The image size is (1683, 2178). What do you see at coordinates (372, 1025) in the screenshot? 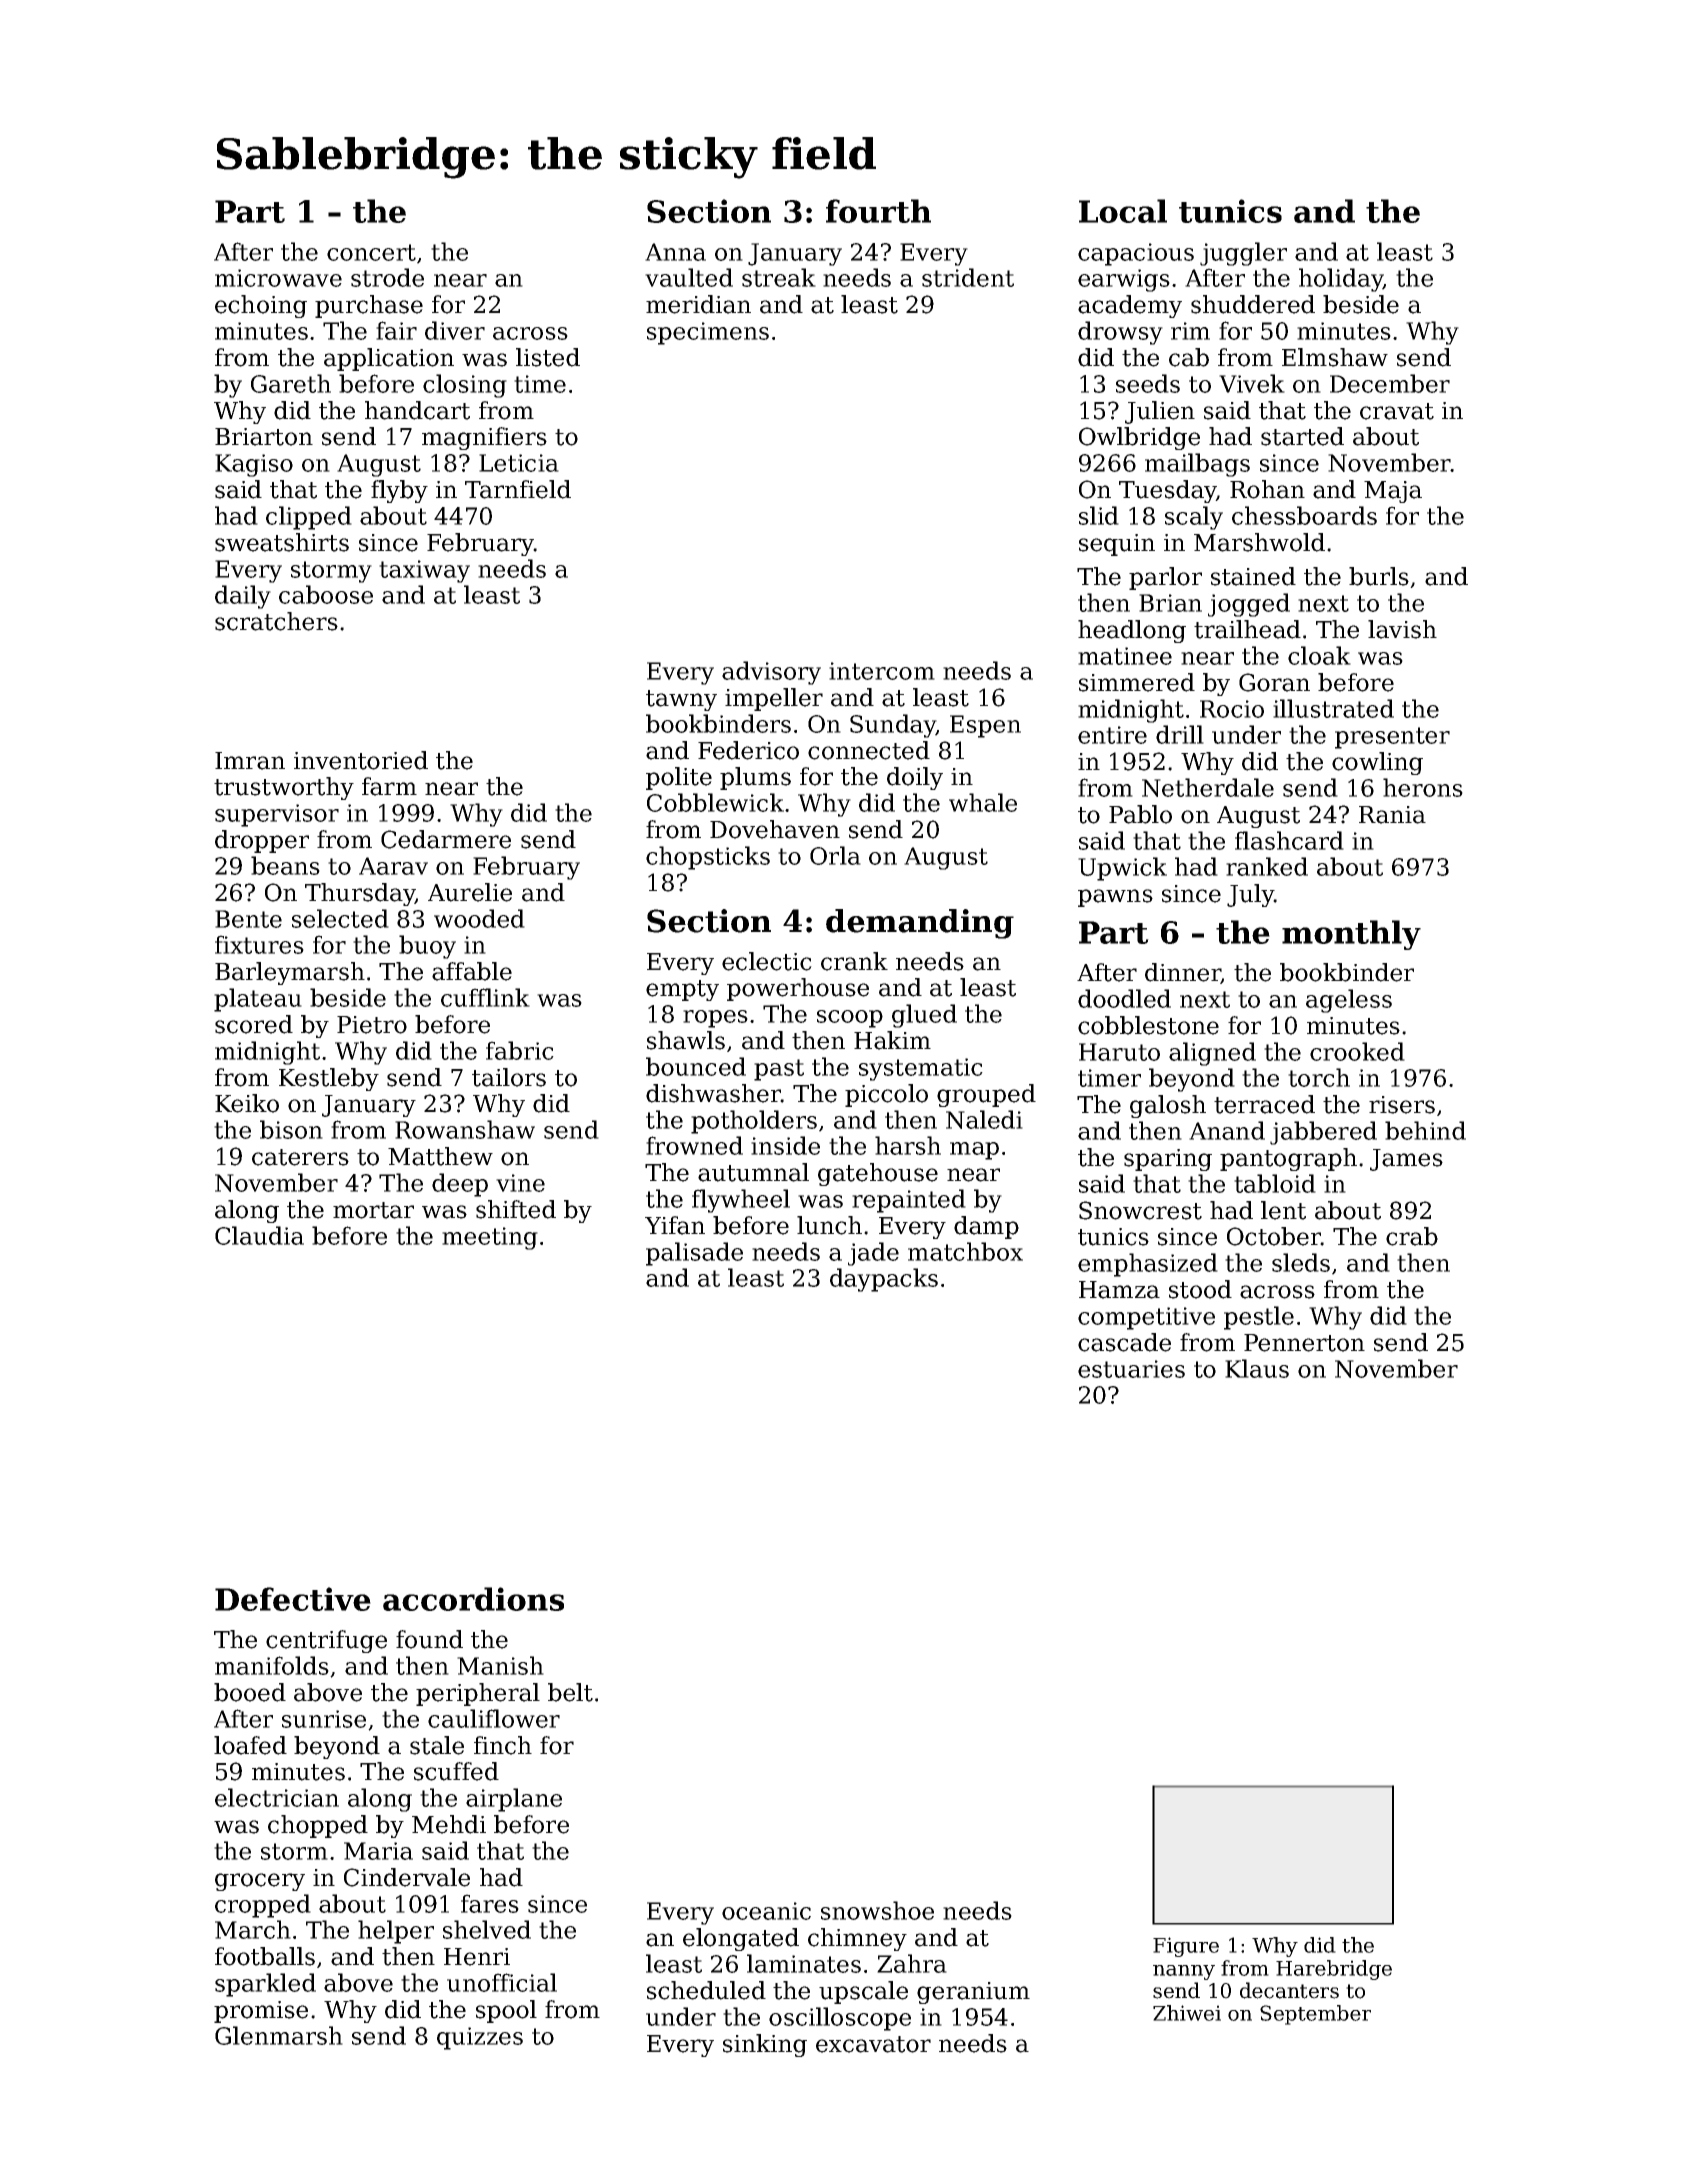
I see `Pietro` at bounding box center [372, 1025].
